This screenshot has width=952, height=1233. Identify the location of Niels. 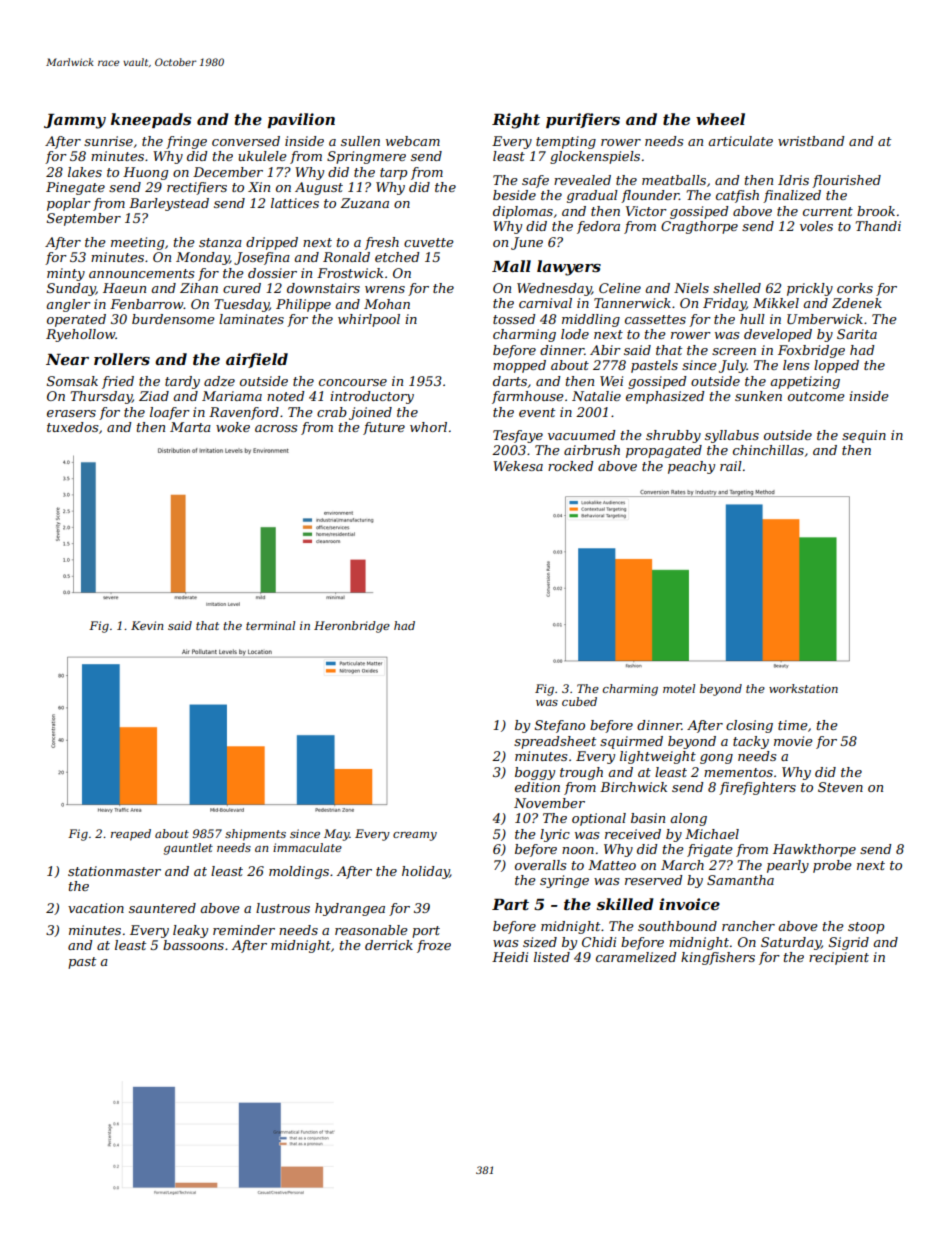
(691, 288).
